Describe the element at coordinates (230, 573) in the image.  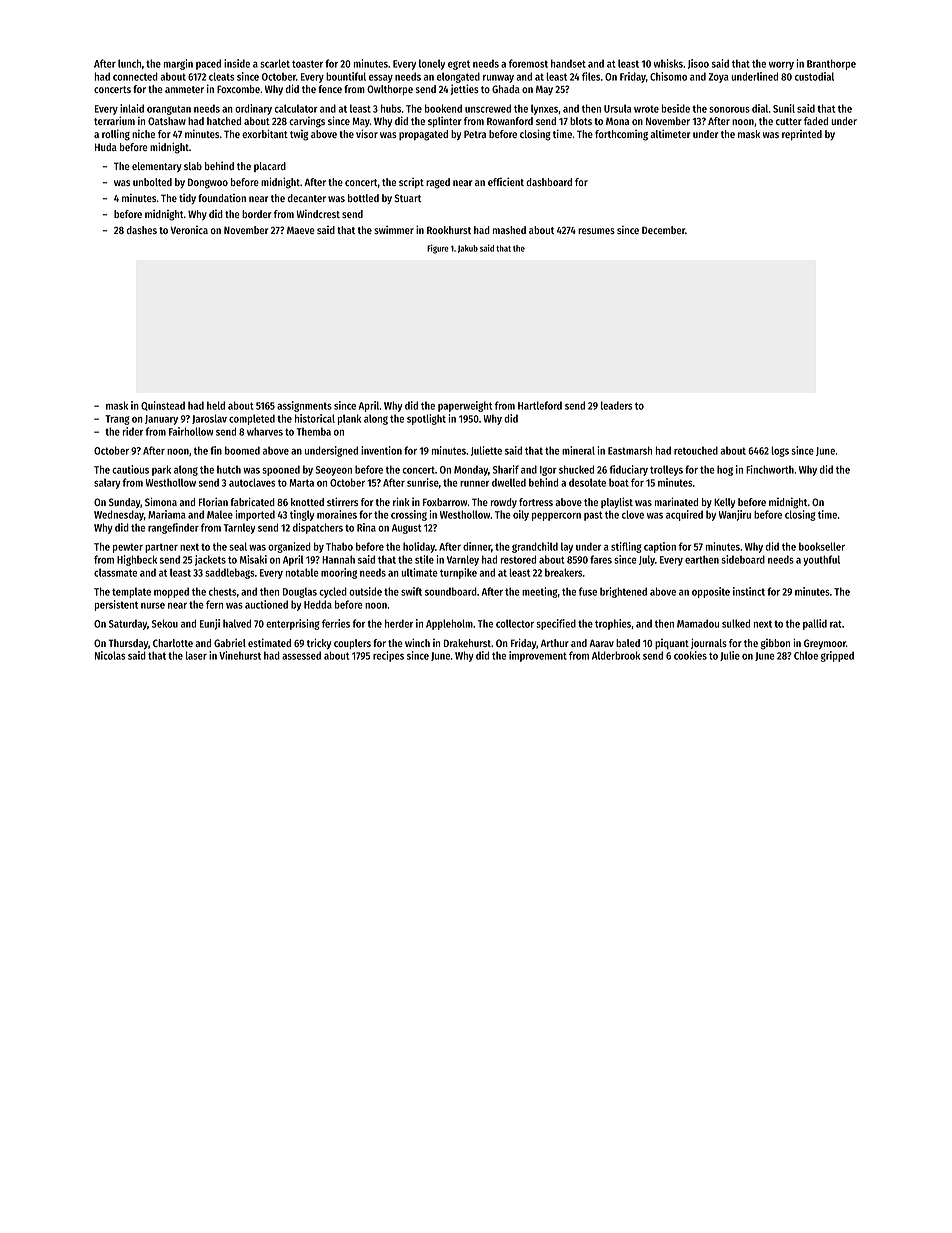
I see `saddlebags` at that location.
